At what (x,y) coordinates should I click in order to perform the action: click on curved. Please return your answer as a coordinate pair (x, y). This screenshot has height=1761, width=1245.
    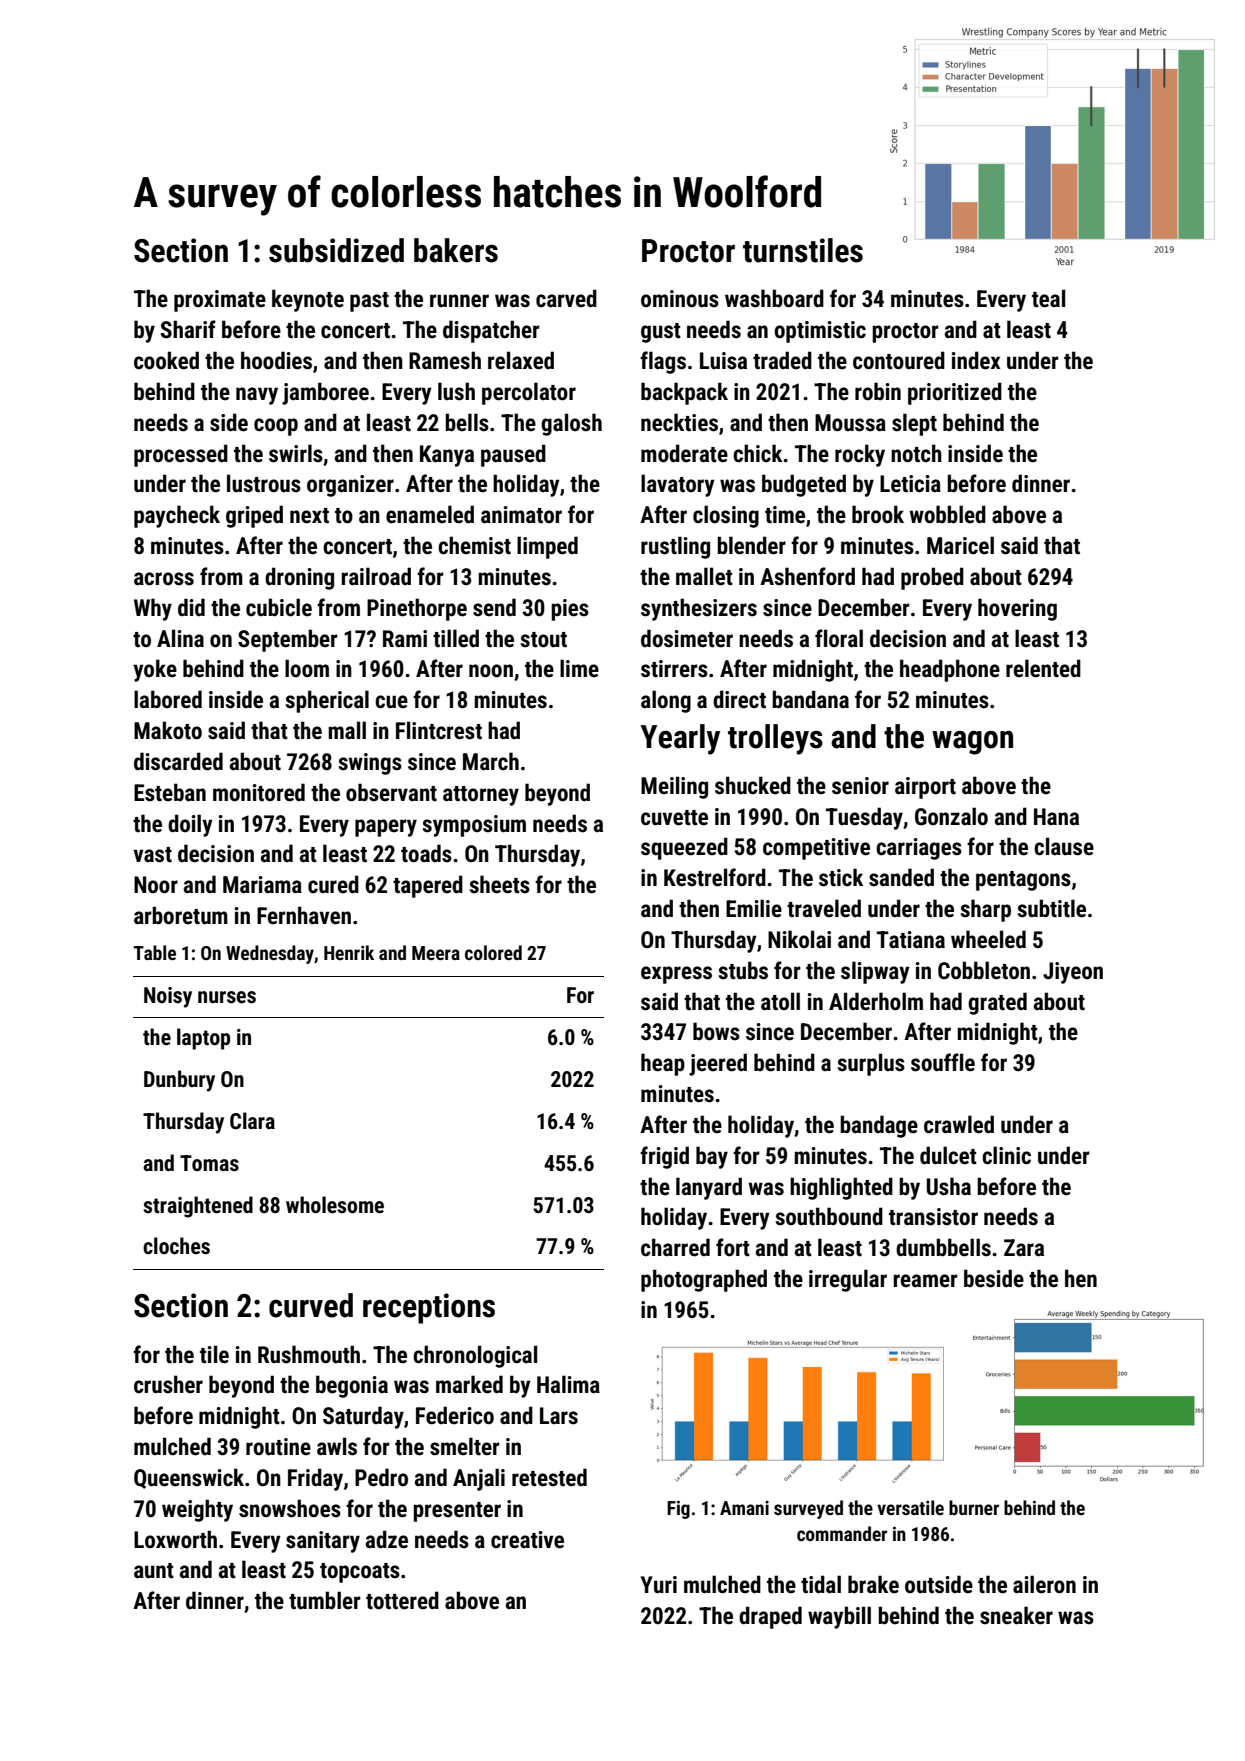
    Looking at the image, I should click on (311, 1305).
